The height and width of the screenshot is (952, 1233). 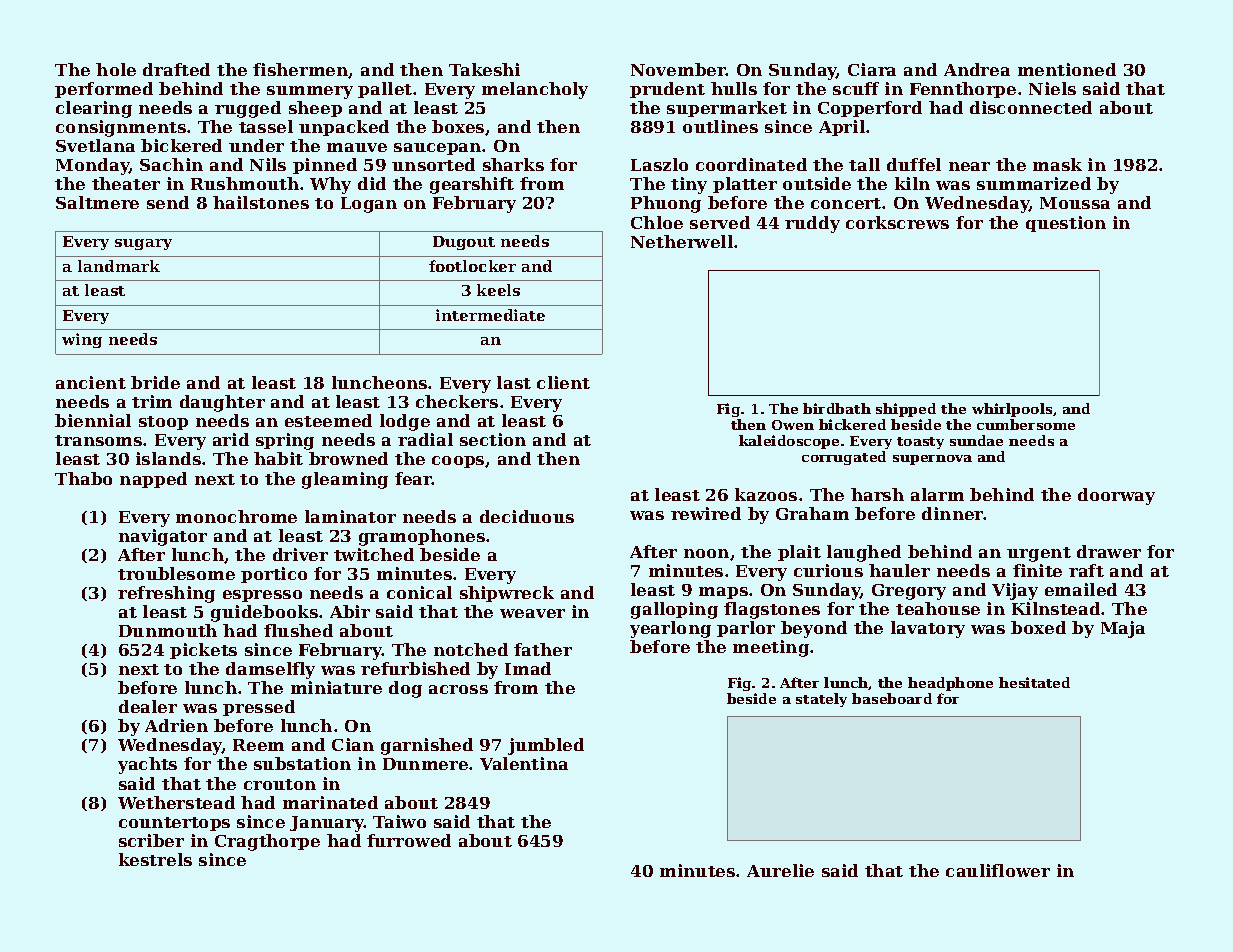 What do you see at coordinates (828, 570) in the screenshot?
I see `curious` at bounding box center [828, 570].
